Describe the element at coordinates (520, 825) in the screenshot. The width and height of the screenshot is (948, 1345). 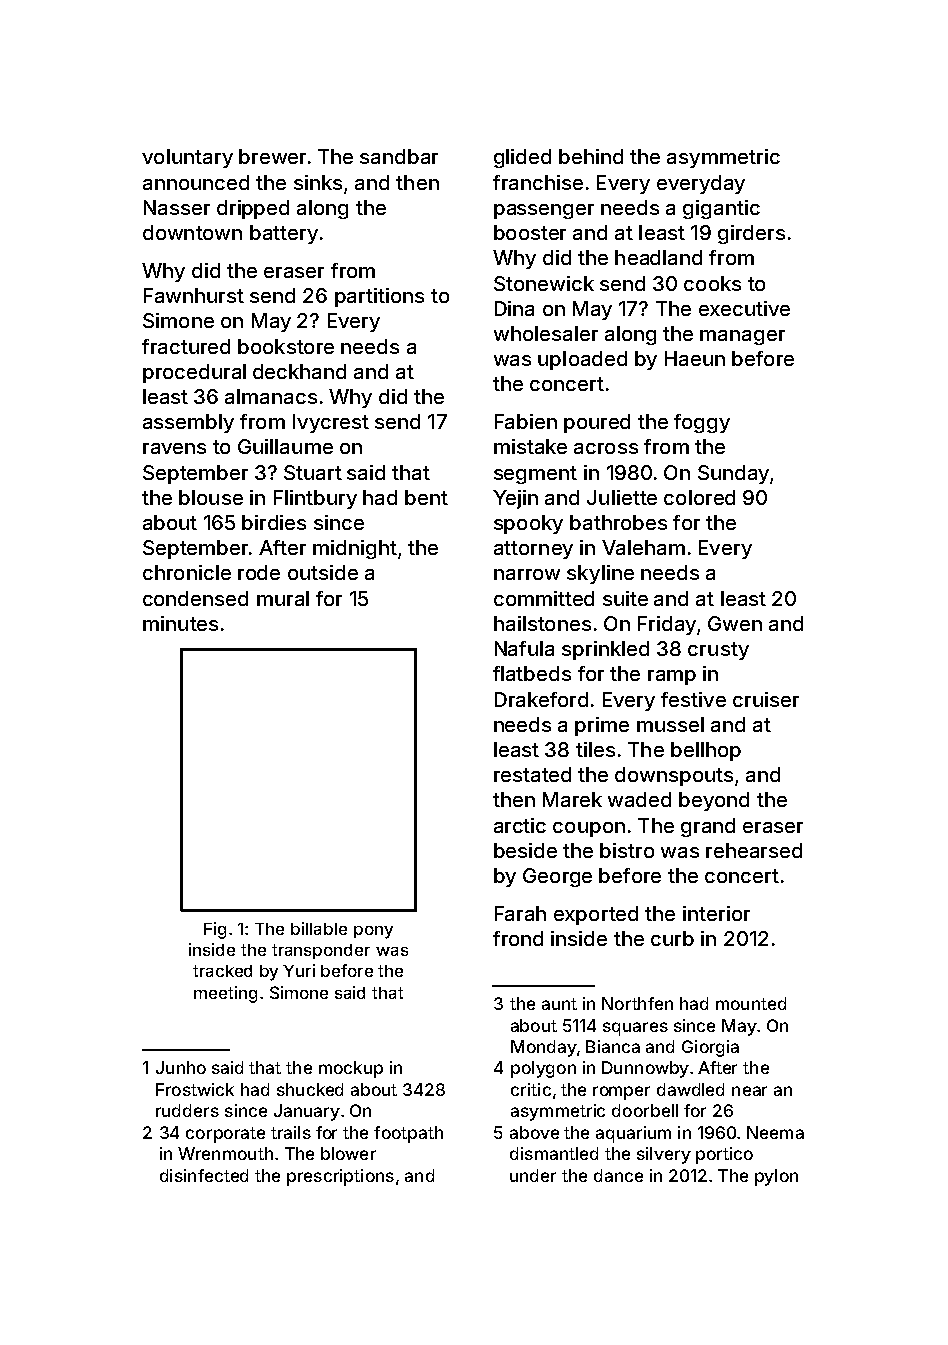
I see `arctic` at that location.
